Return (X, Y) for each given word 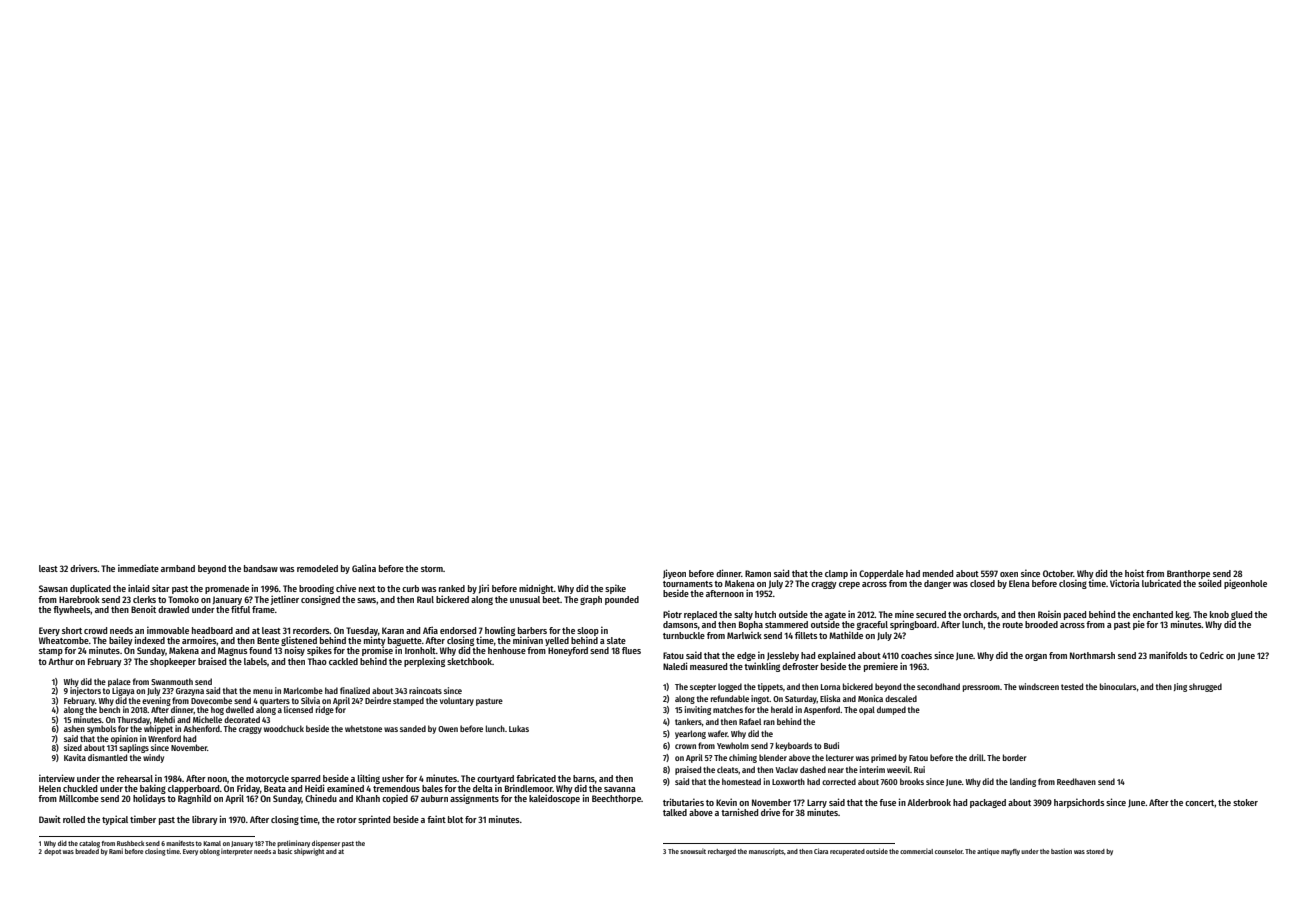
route (1013, 625)
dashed (813, 769)
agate (835, 616)
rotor (347, 820)
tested (1072, 686)
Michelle (207, 719)
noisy (295, 651)
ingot (760, 699)
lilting (369, 779)
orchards (980, 614)
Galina (364, 568)
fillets (806, 635)
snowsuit (693, 851)
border (1015, 757)
